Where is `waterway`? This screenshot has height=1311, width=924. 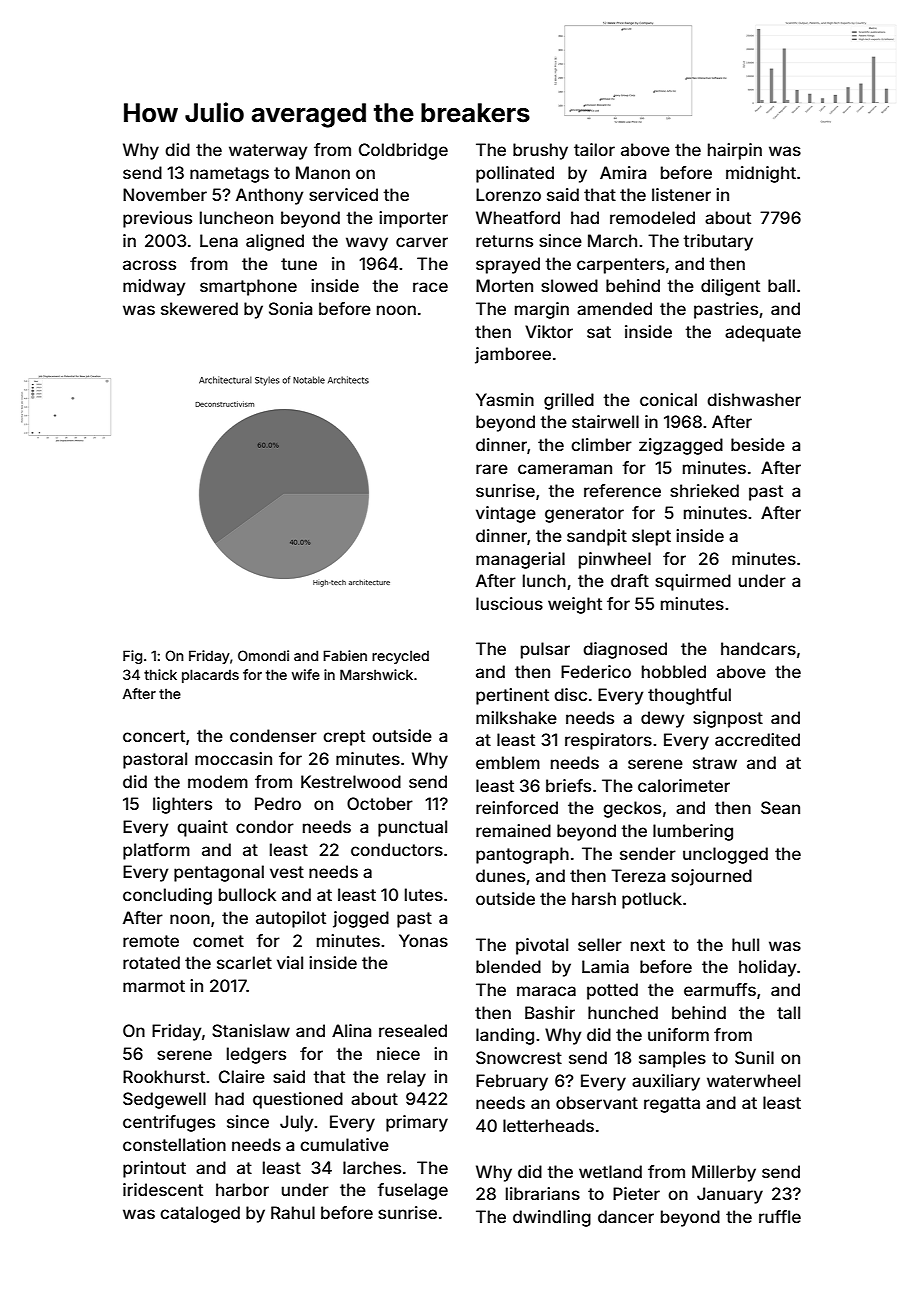
waterway is located at coordinates (268, 152).
